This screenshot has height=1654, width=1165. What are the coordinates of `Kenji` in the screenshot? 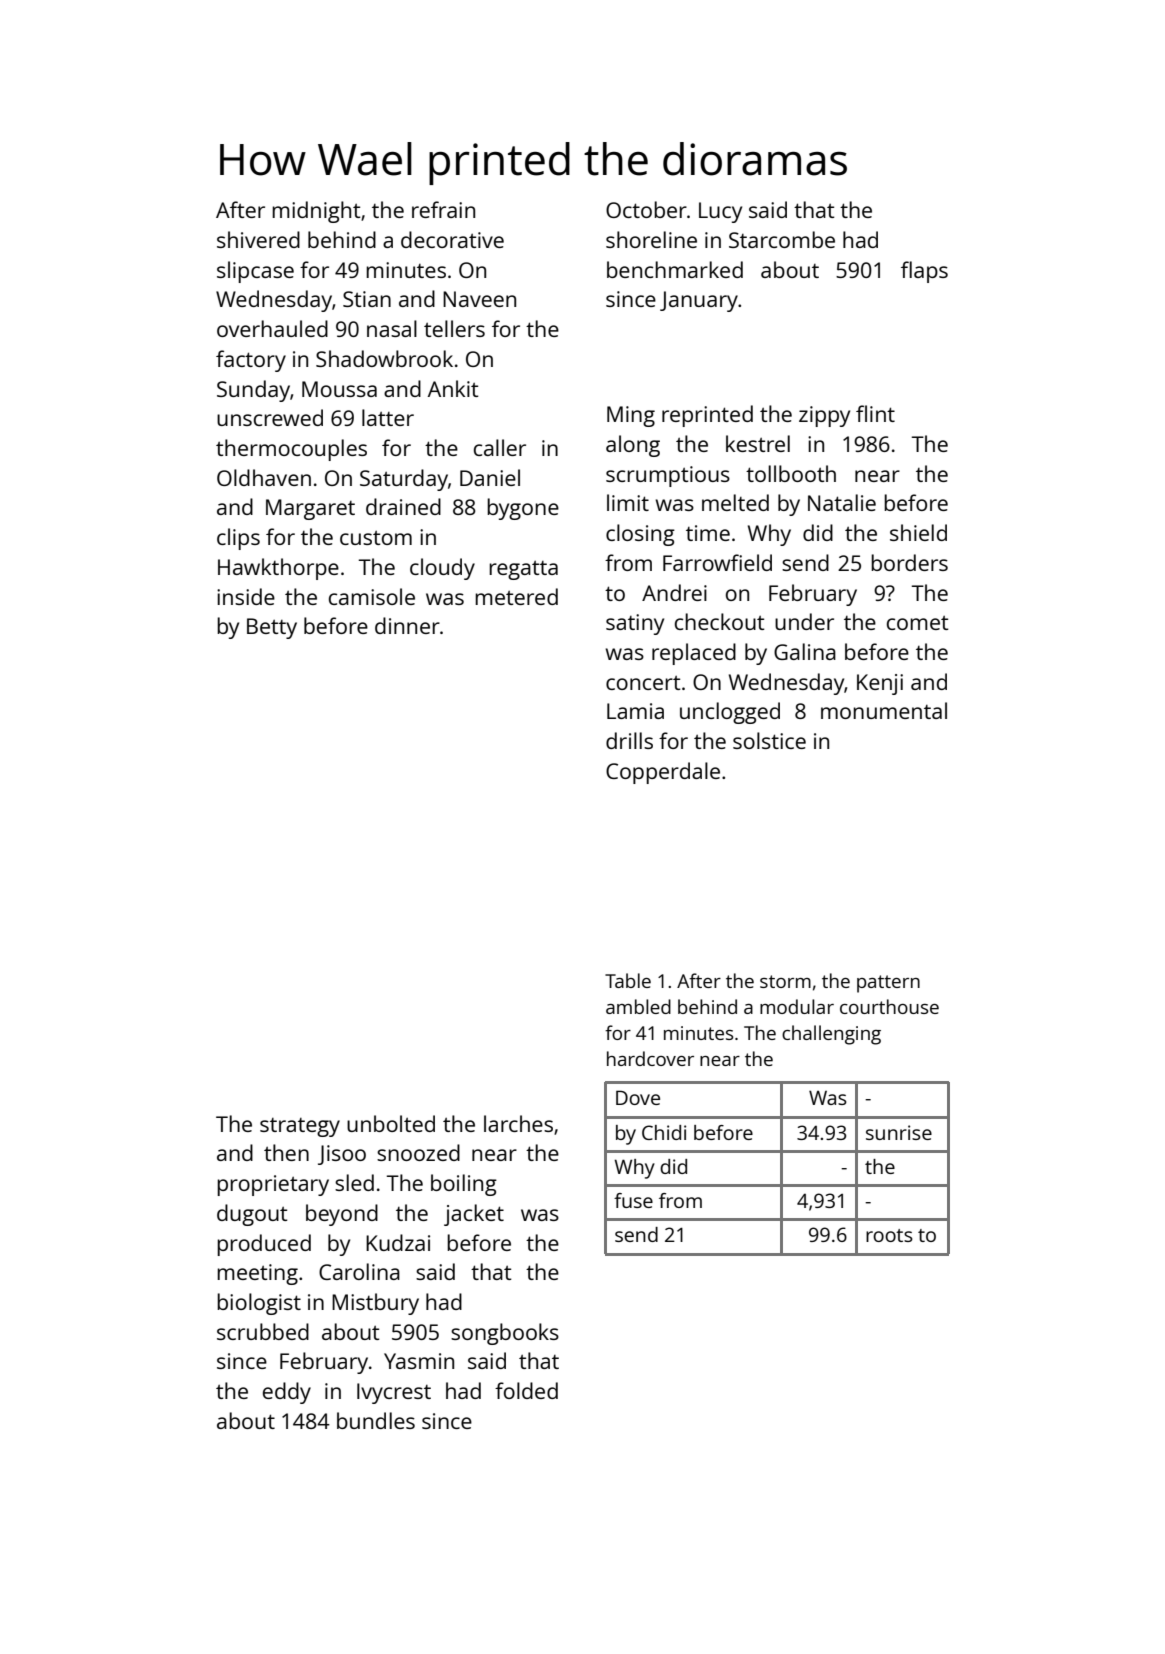 It's located at (880, 684).
